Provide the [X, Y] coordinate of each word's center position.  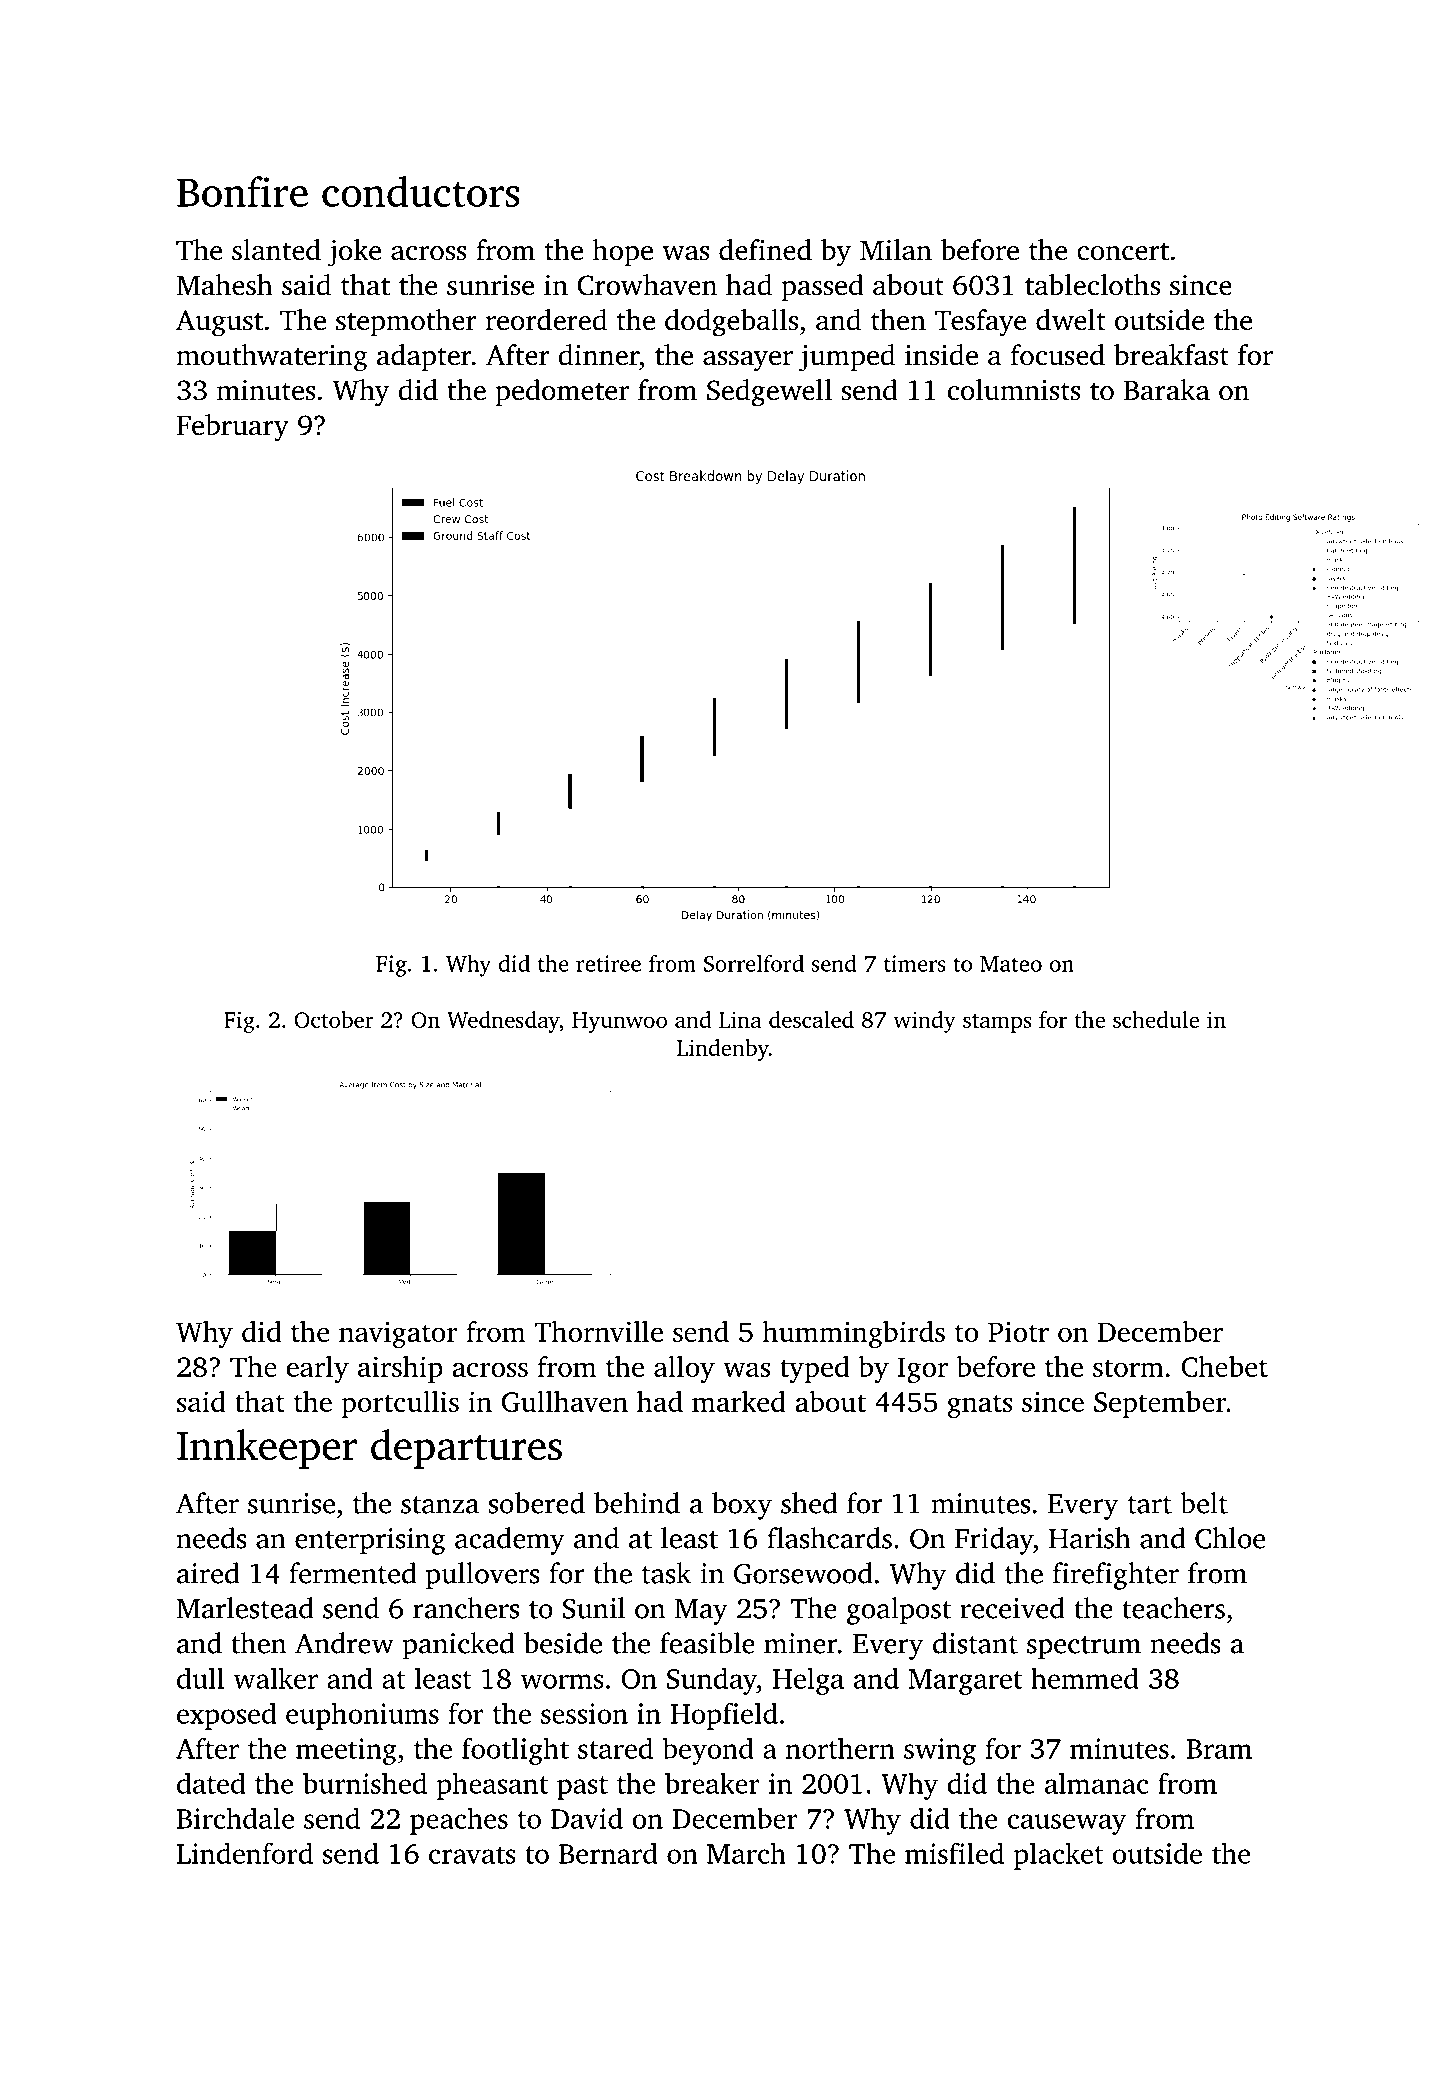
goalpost [899, 1611]
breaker [712, 1783]
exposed [226, 1716]
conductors [420, 191]
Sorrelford [754, 963]
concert [1123, 252]
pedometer [562, 392]
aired [208, 1573]
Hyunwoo [619, 1022]
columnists [1014, 390]
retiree [608, 963]
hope [622, 252]
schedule [1156, 1019]
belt [1204, 1503]
